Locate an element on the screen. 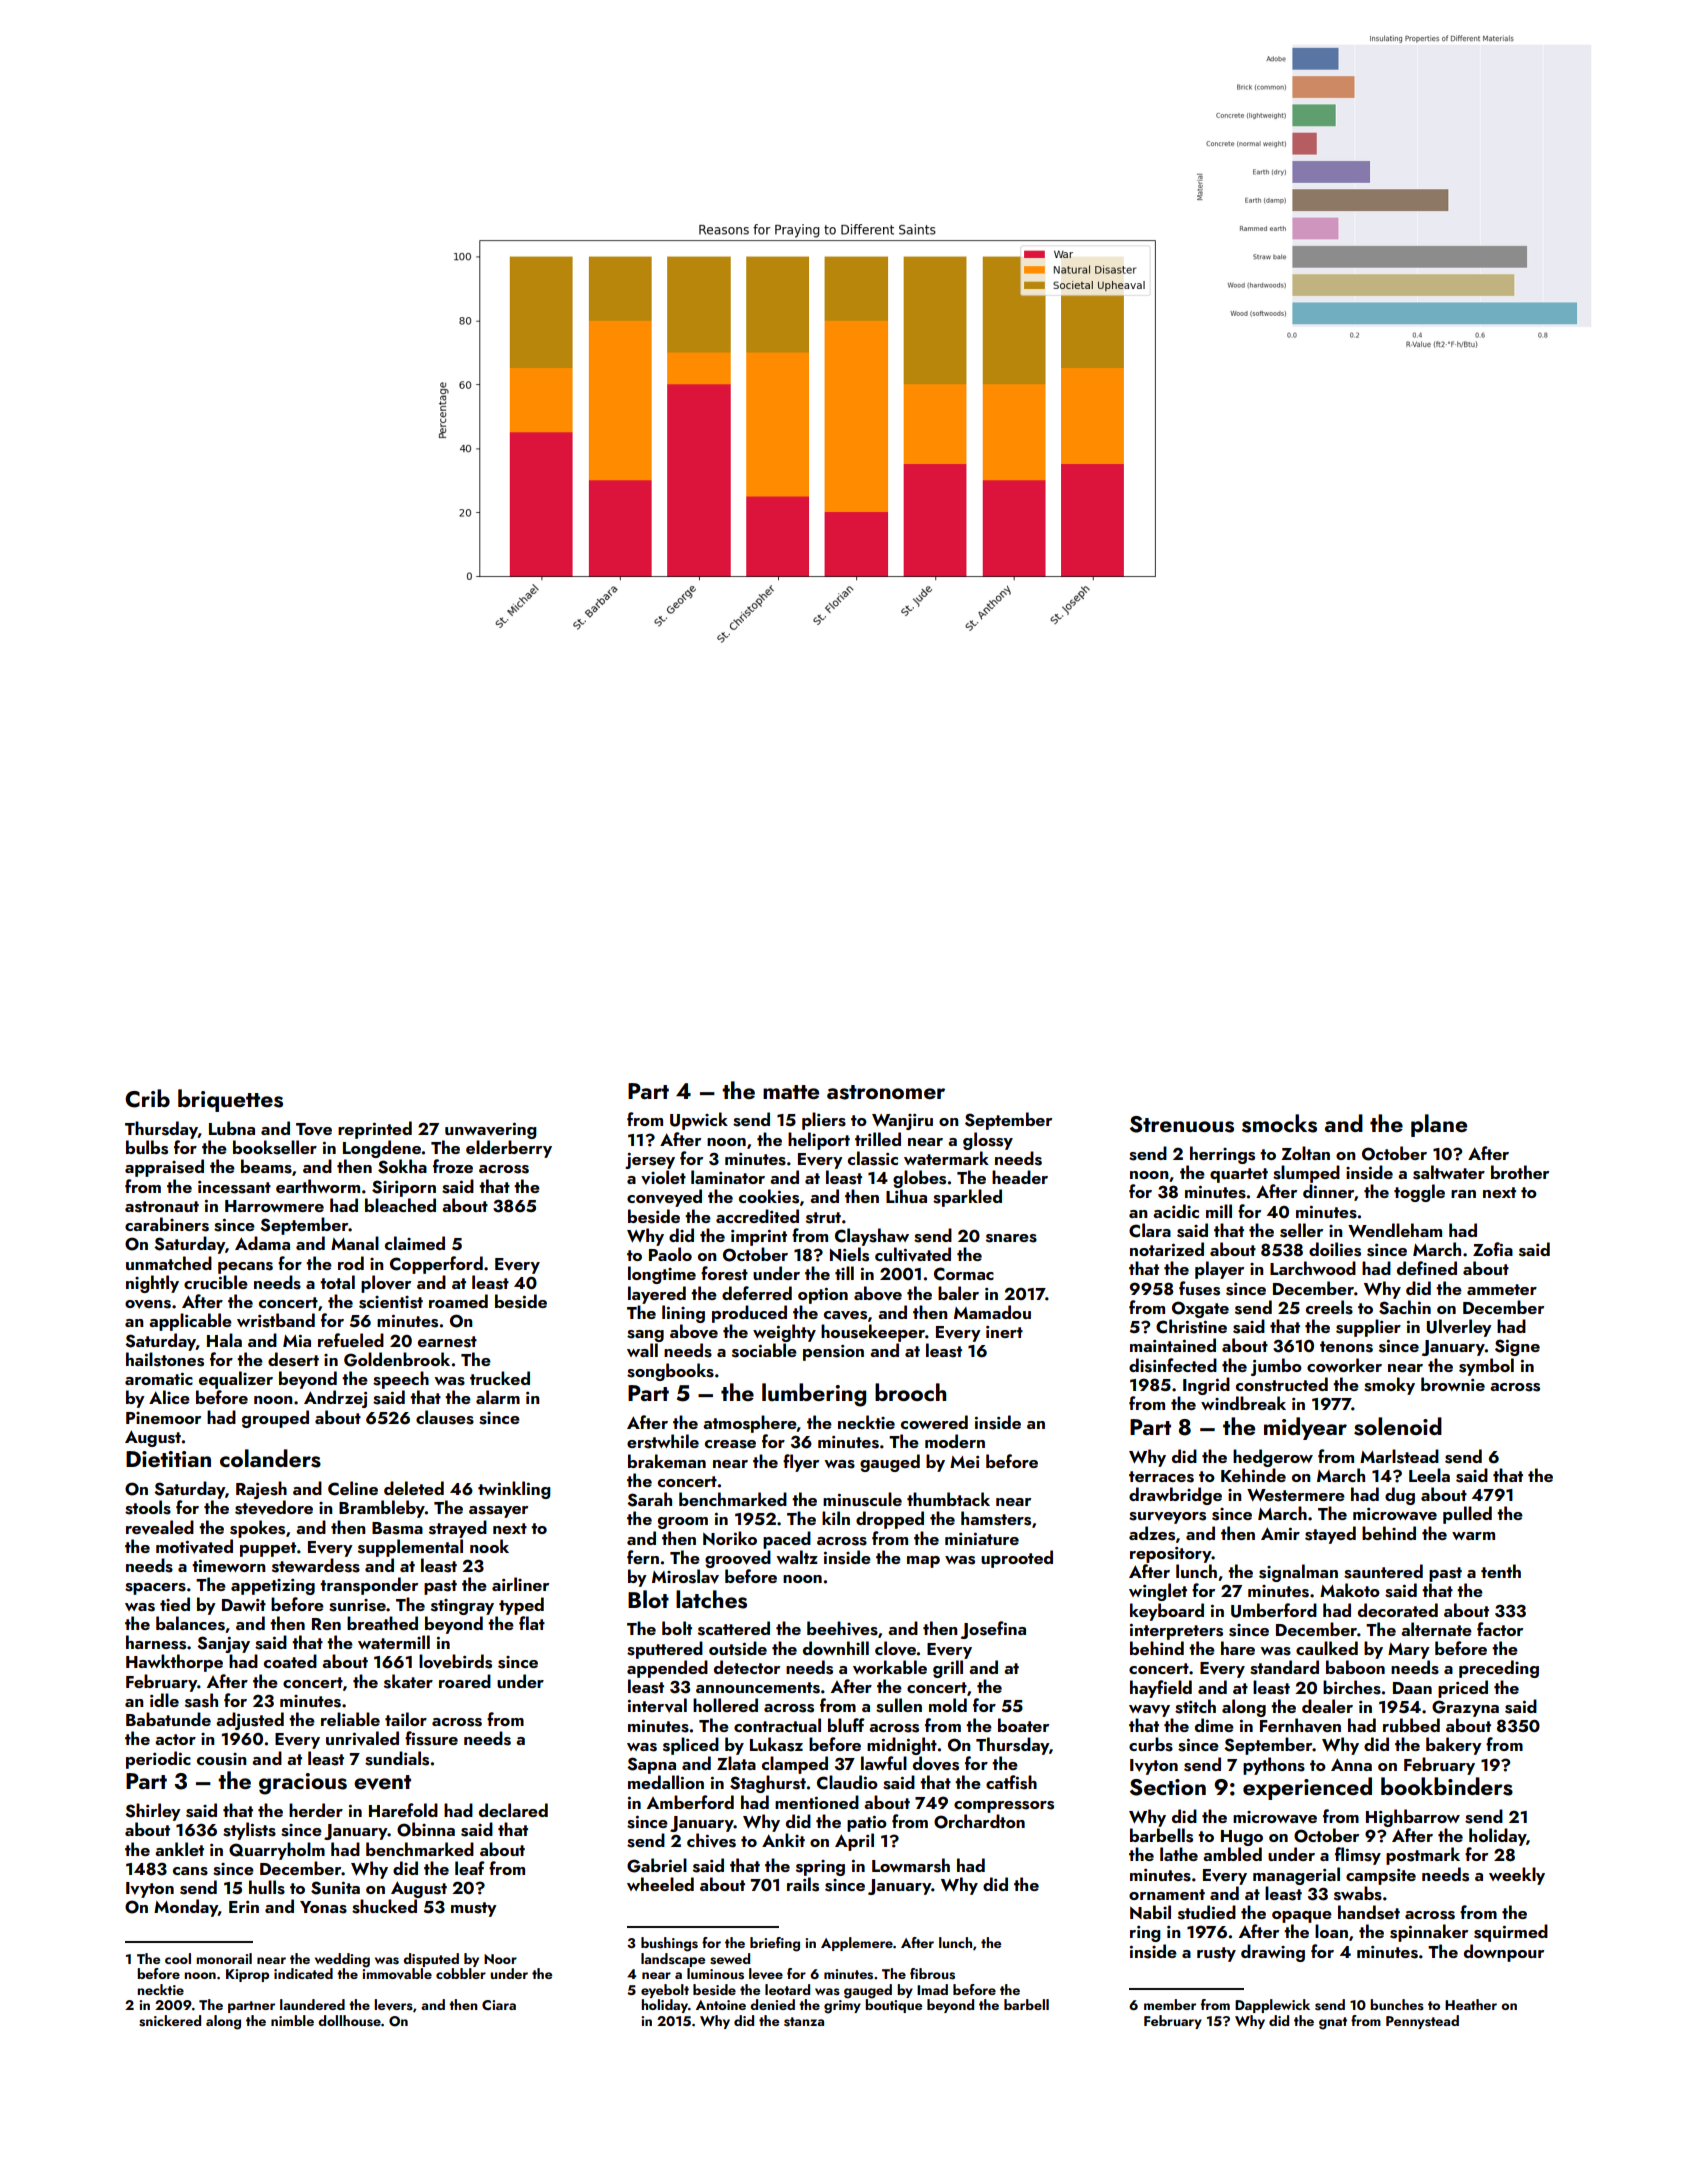  beehives is located at coordinates (842, 1628).
